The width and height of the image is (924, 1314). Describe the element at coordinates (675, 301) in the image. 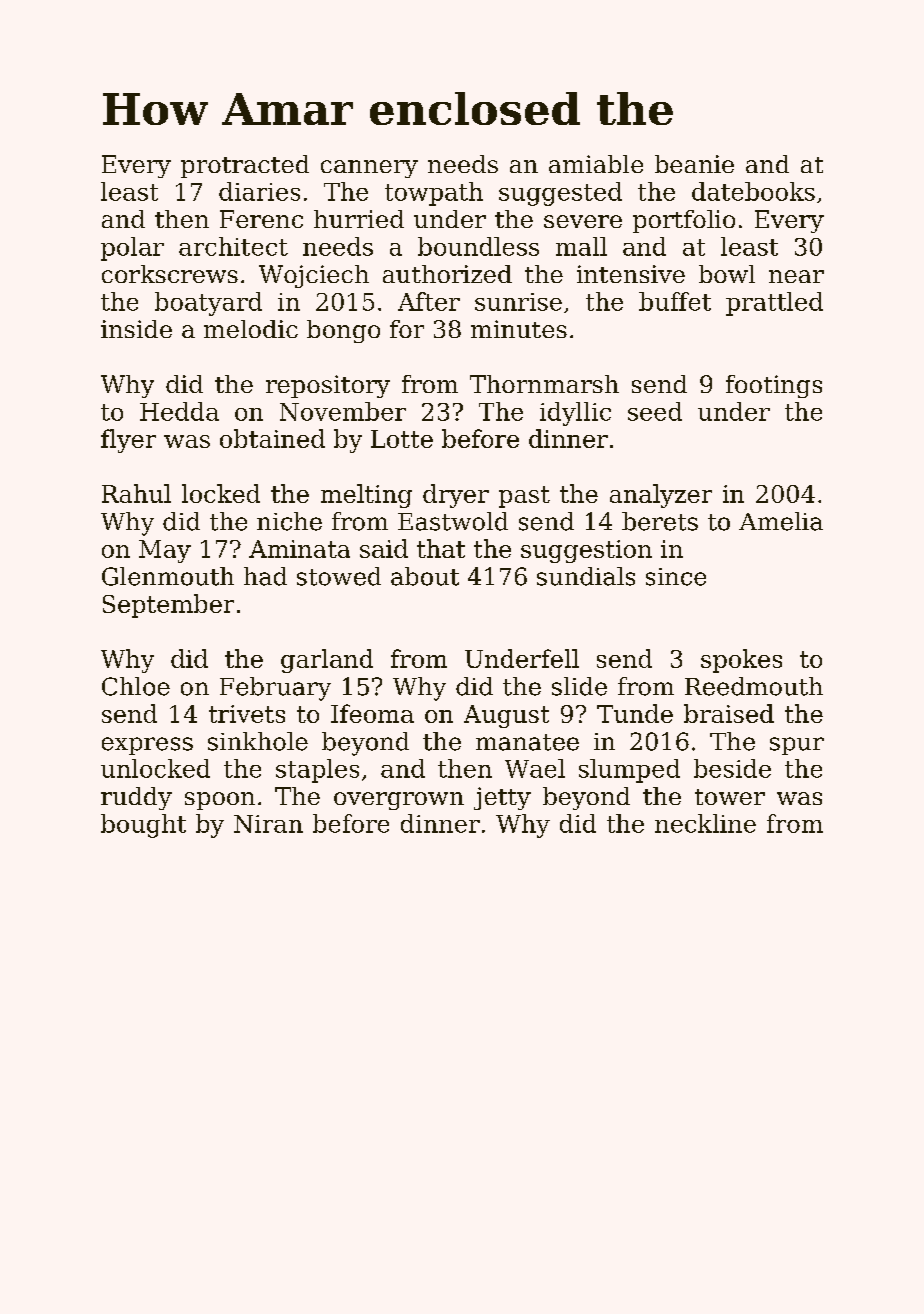

I see `buffet` at that location.
